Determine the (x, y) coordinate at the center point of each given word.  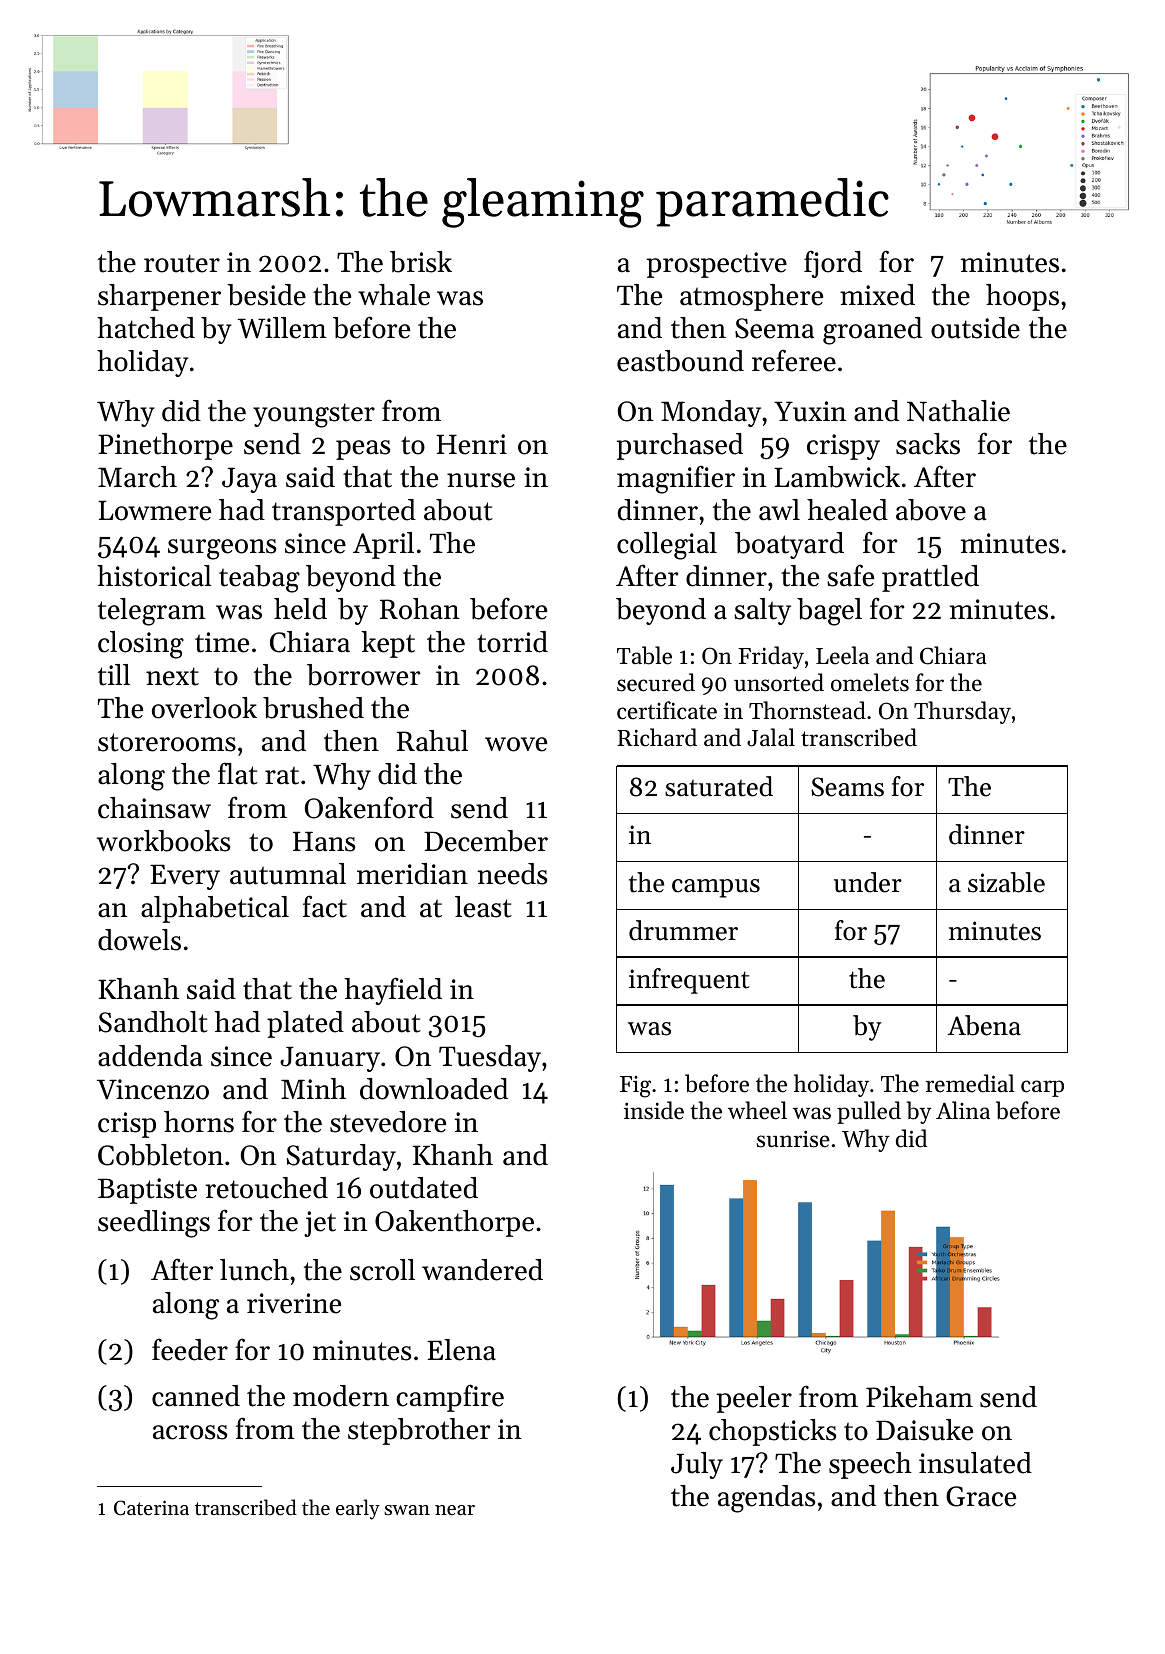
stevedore (388, 1122)
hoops (1022, 297)
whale (394, 295)
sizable (1006, 882)
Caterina (151, 1508)
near (455, 1510)
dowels (139, 940)
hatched (146, 328)
